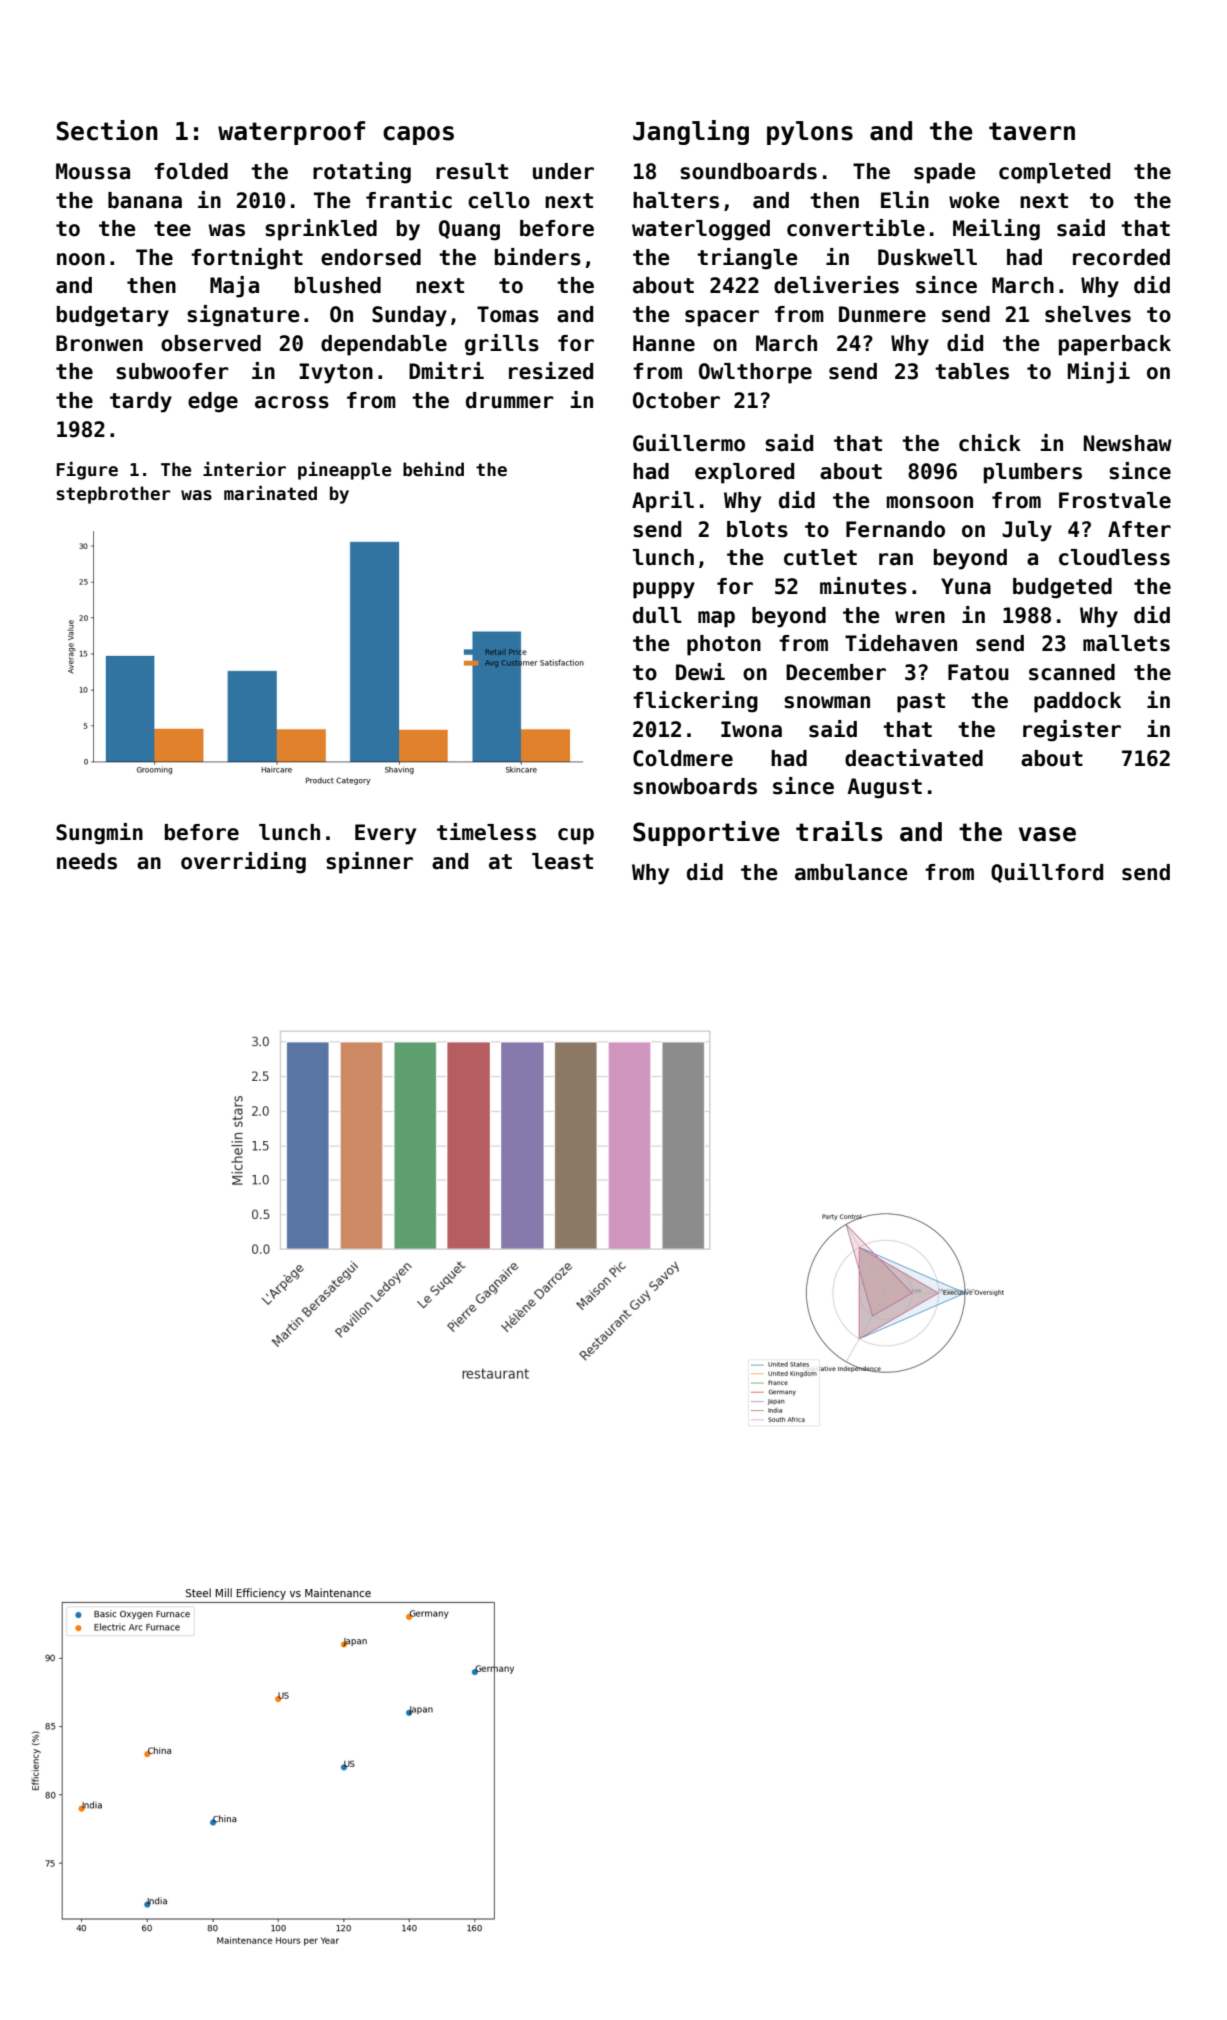 The width and height of the screenshot is (1227, 2020). What do you see at coordinates (1126, 643) in the screenshot?
I see `mallets` at bounding box center [1126, 643].
